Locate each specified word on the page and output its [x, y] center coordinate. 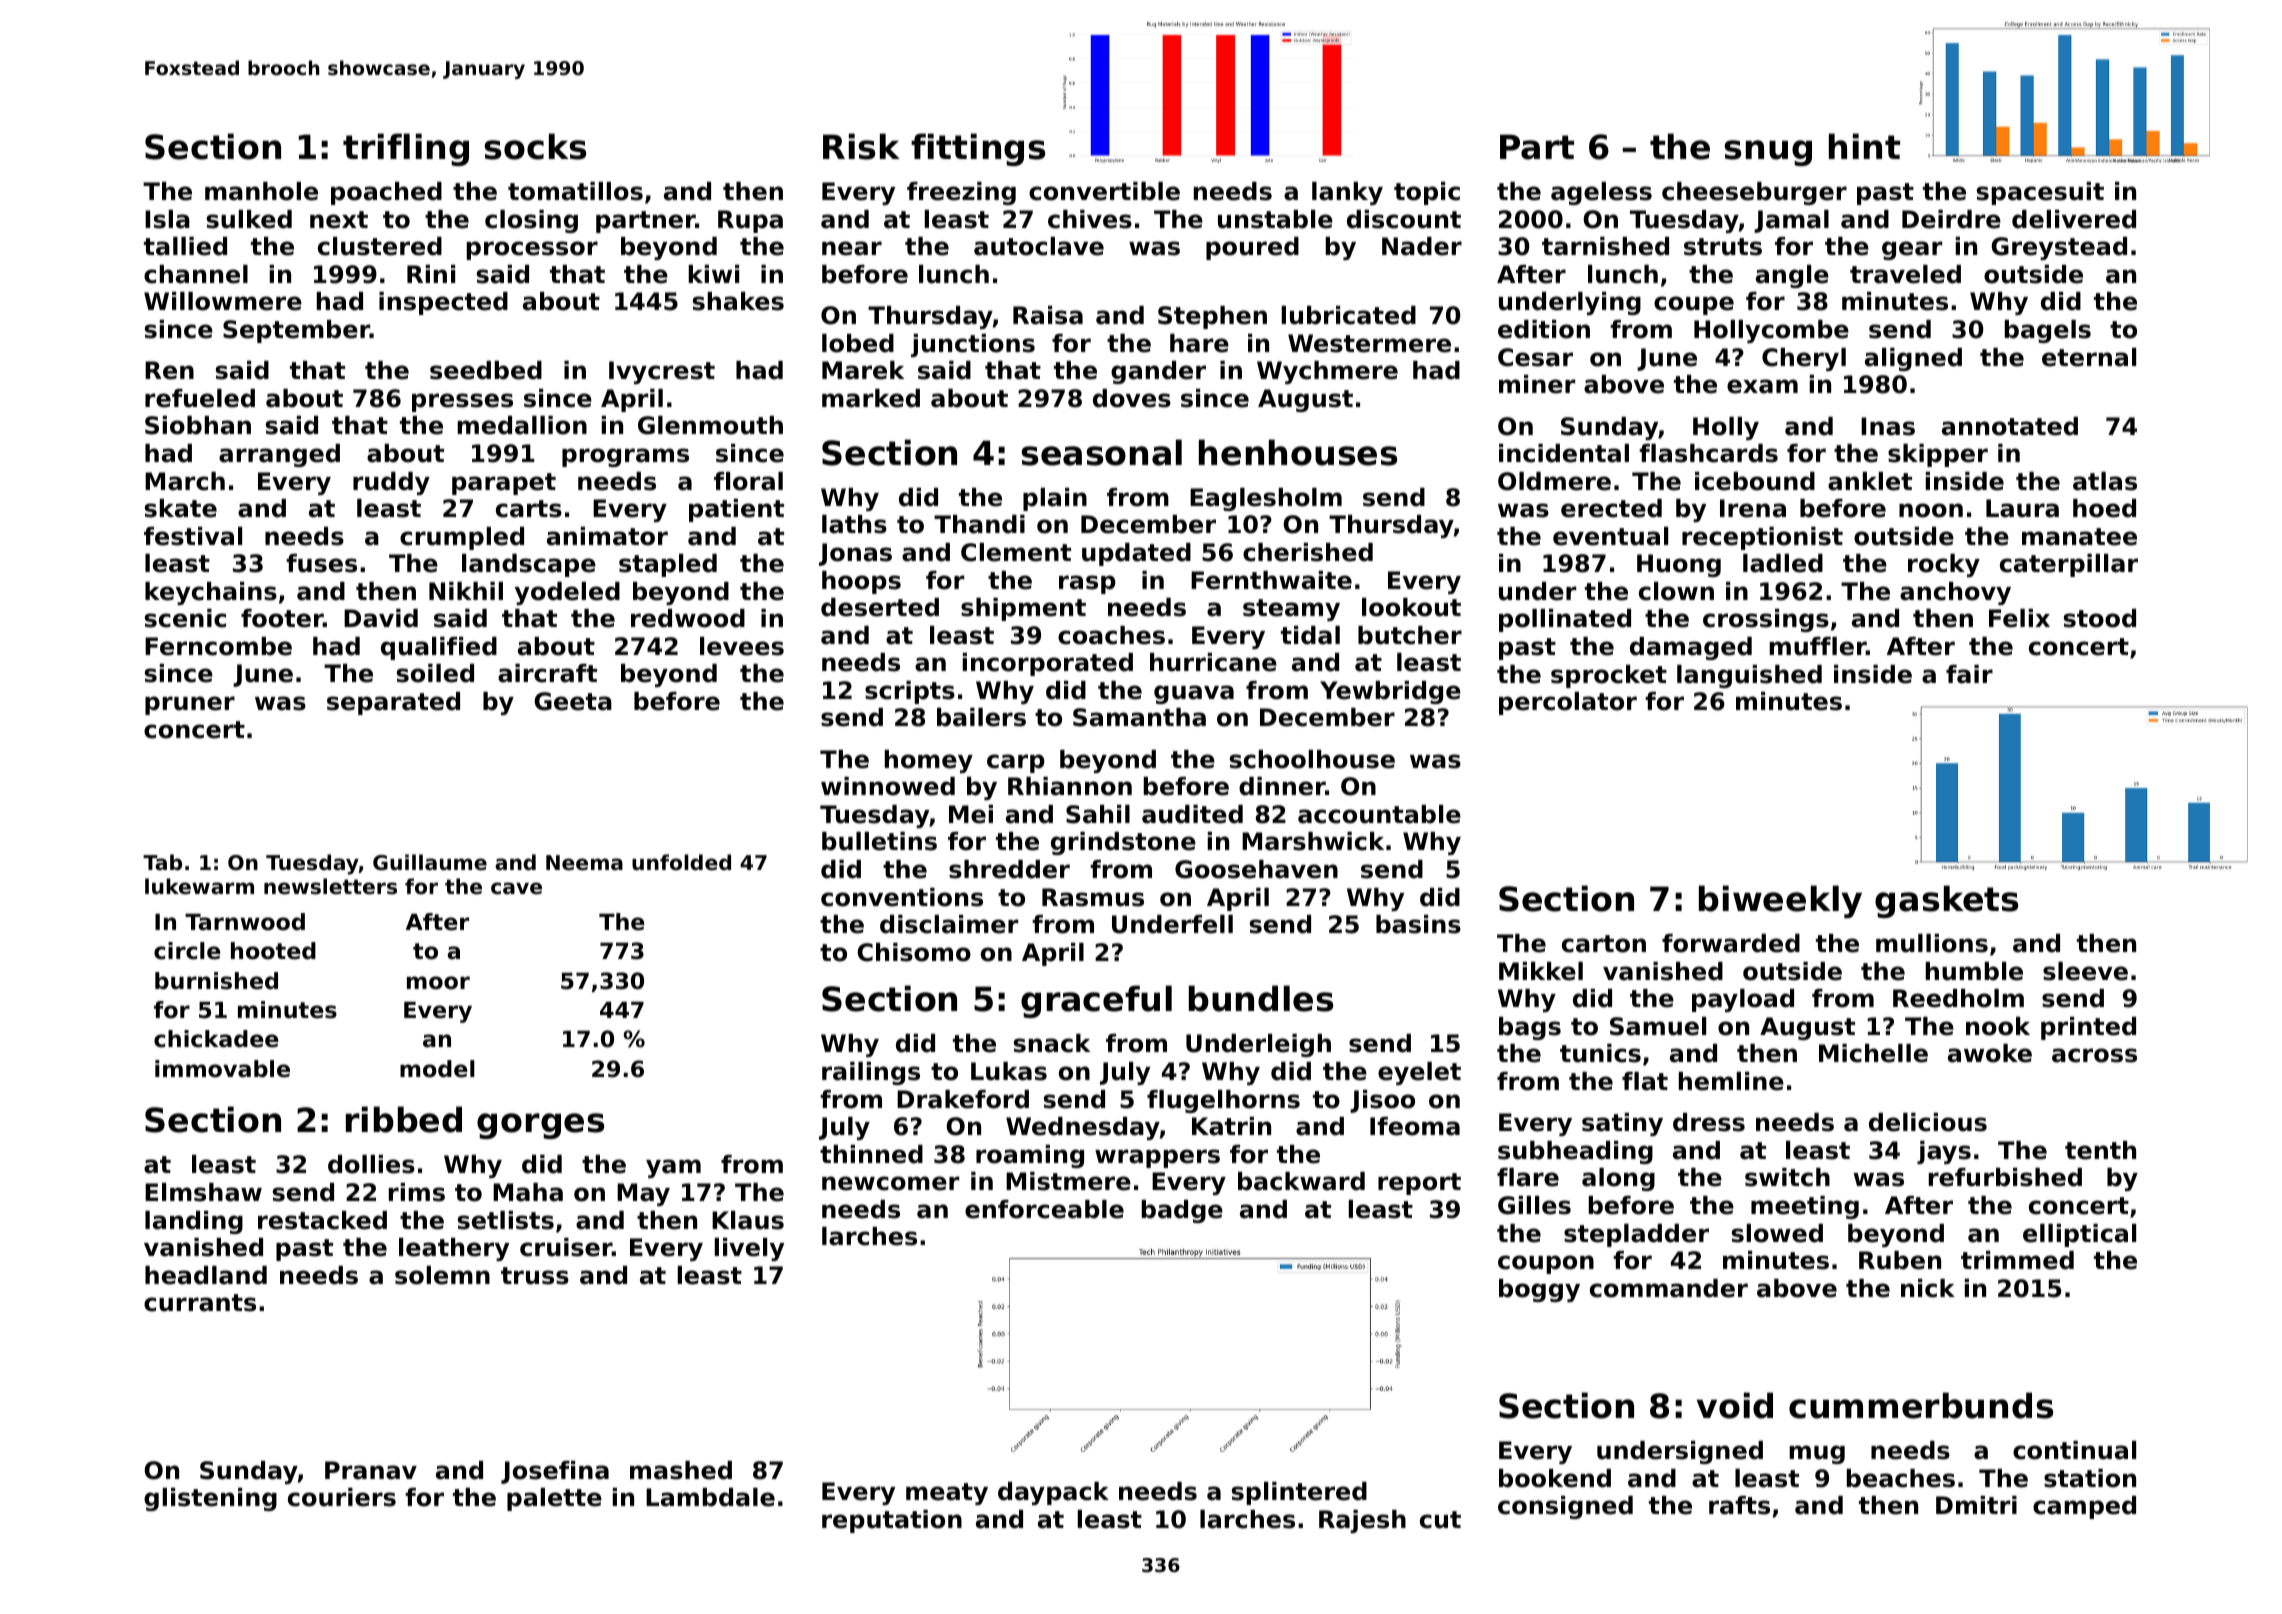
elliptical [2079, 1235]
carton [1604, 944]
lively [749, 1249]
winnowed [888, 786]
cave [516, 888]
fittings [978, 149]
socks [535, 146]
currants [200, 1303]
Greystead [2059, 248]
